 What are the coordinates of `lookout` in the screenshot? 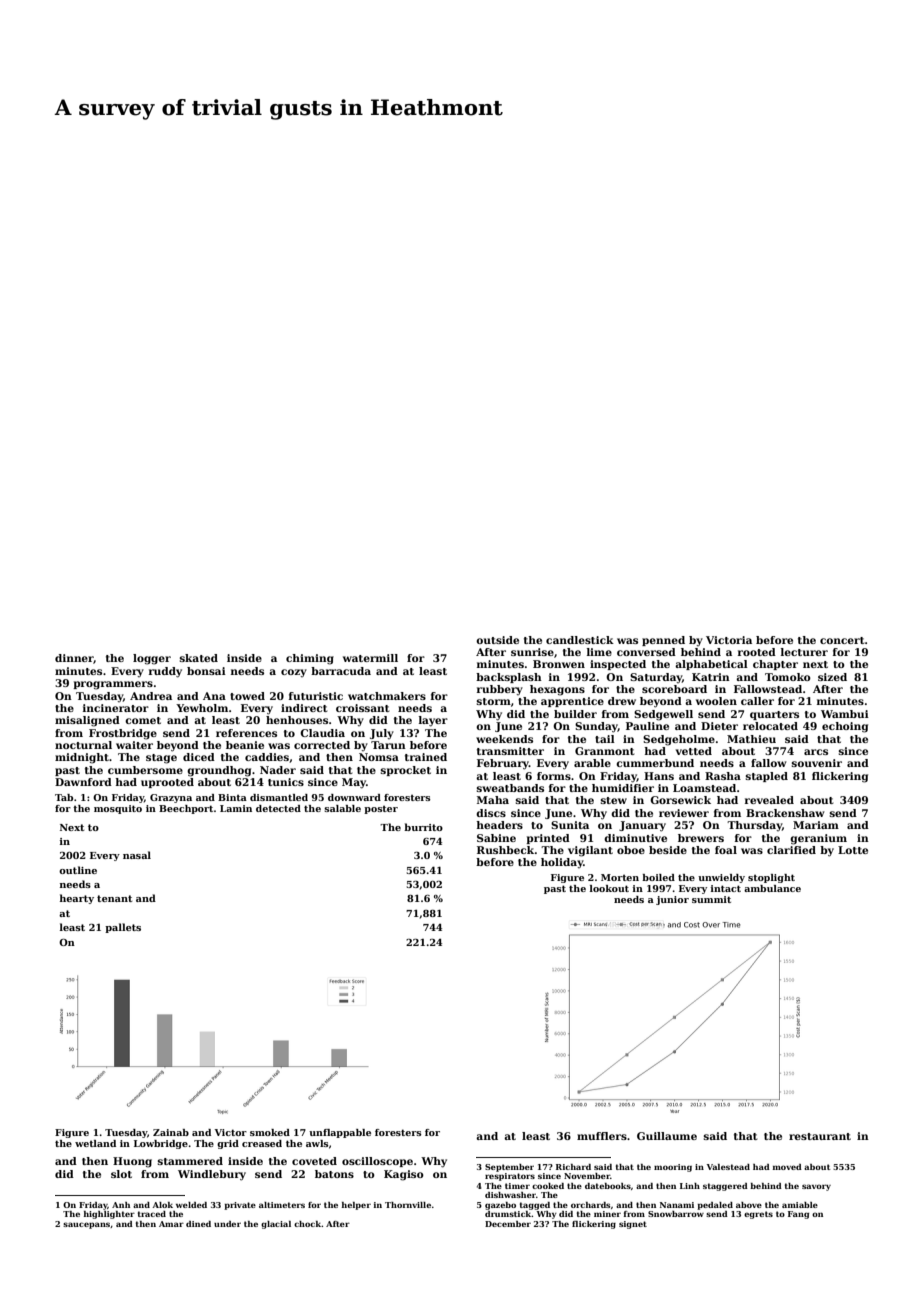 It's located at (609, 888).
